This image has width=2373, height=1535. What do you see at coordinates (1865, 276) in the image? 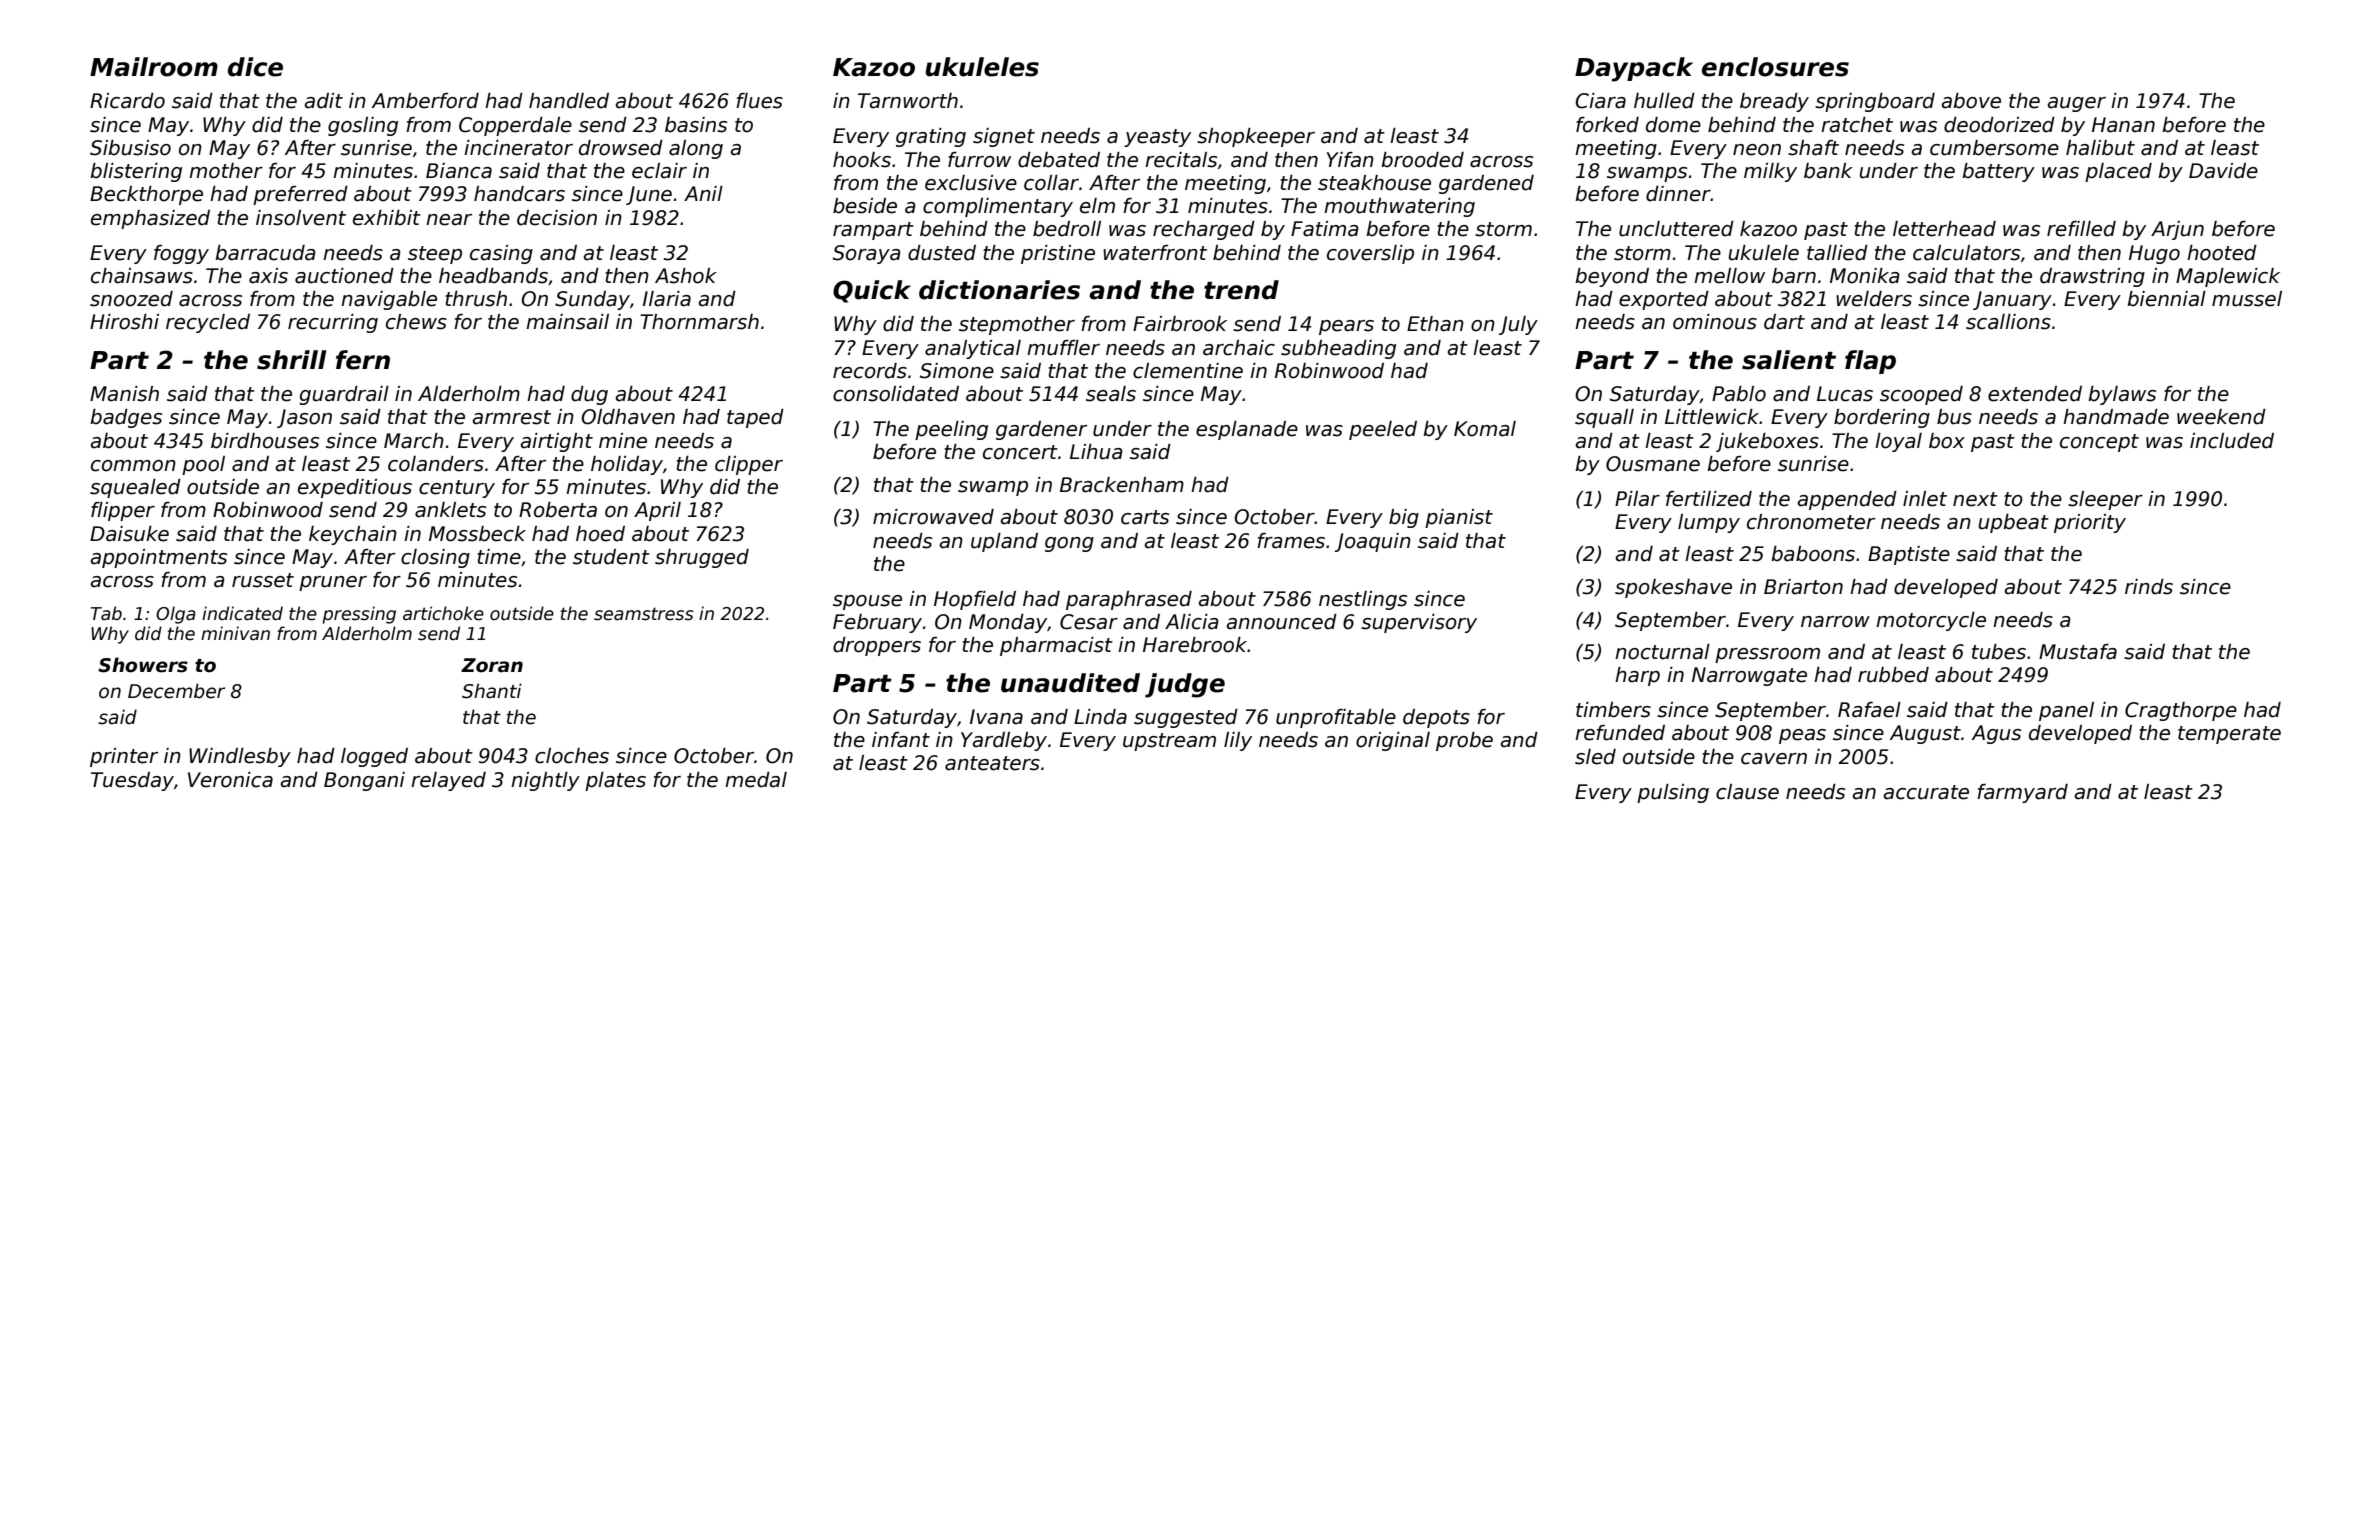
I see `Monika` at bounding box center [1865, 276].
